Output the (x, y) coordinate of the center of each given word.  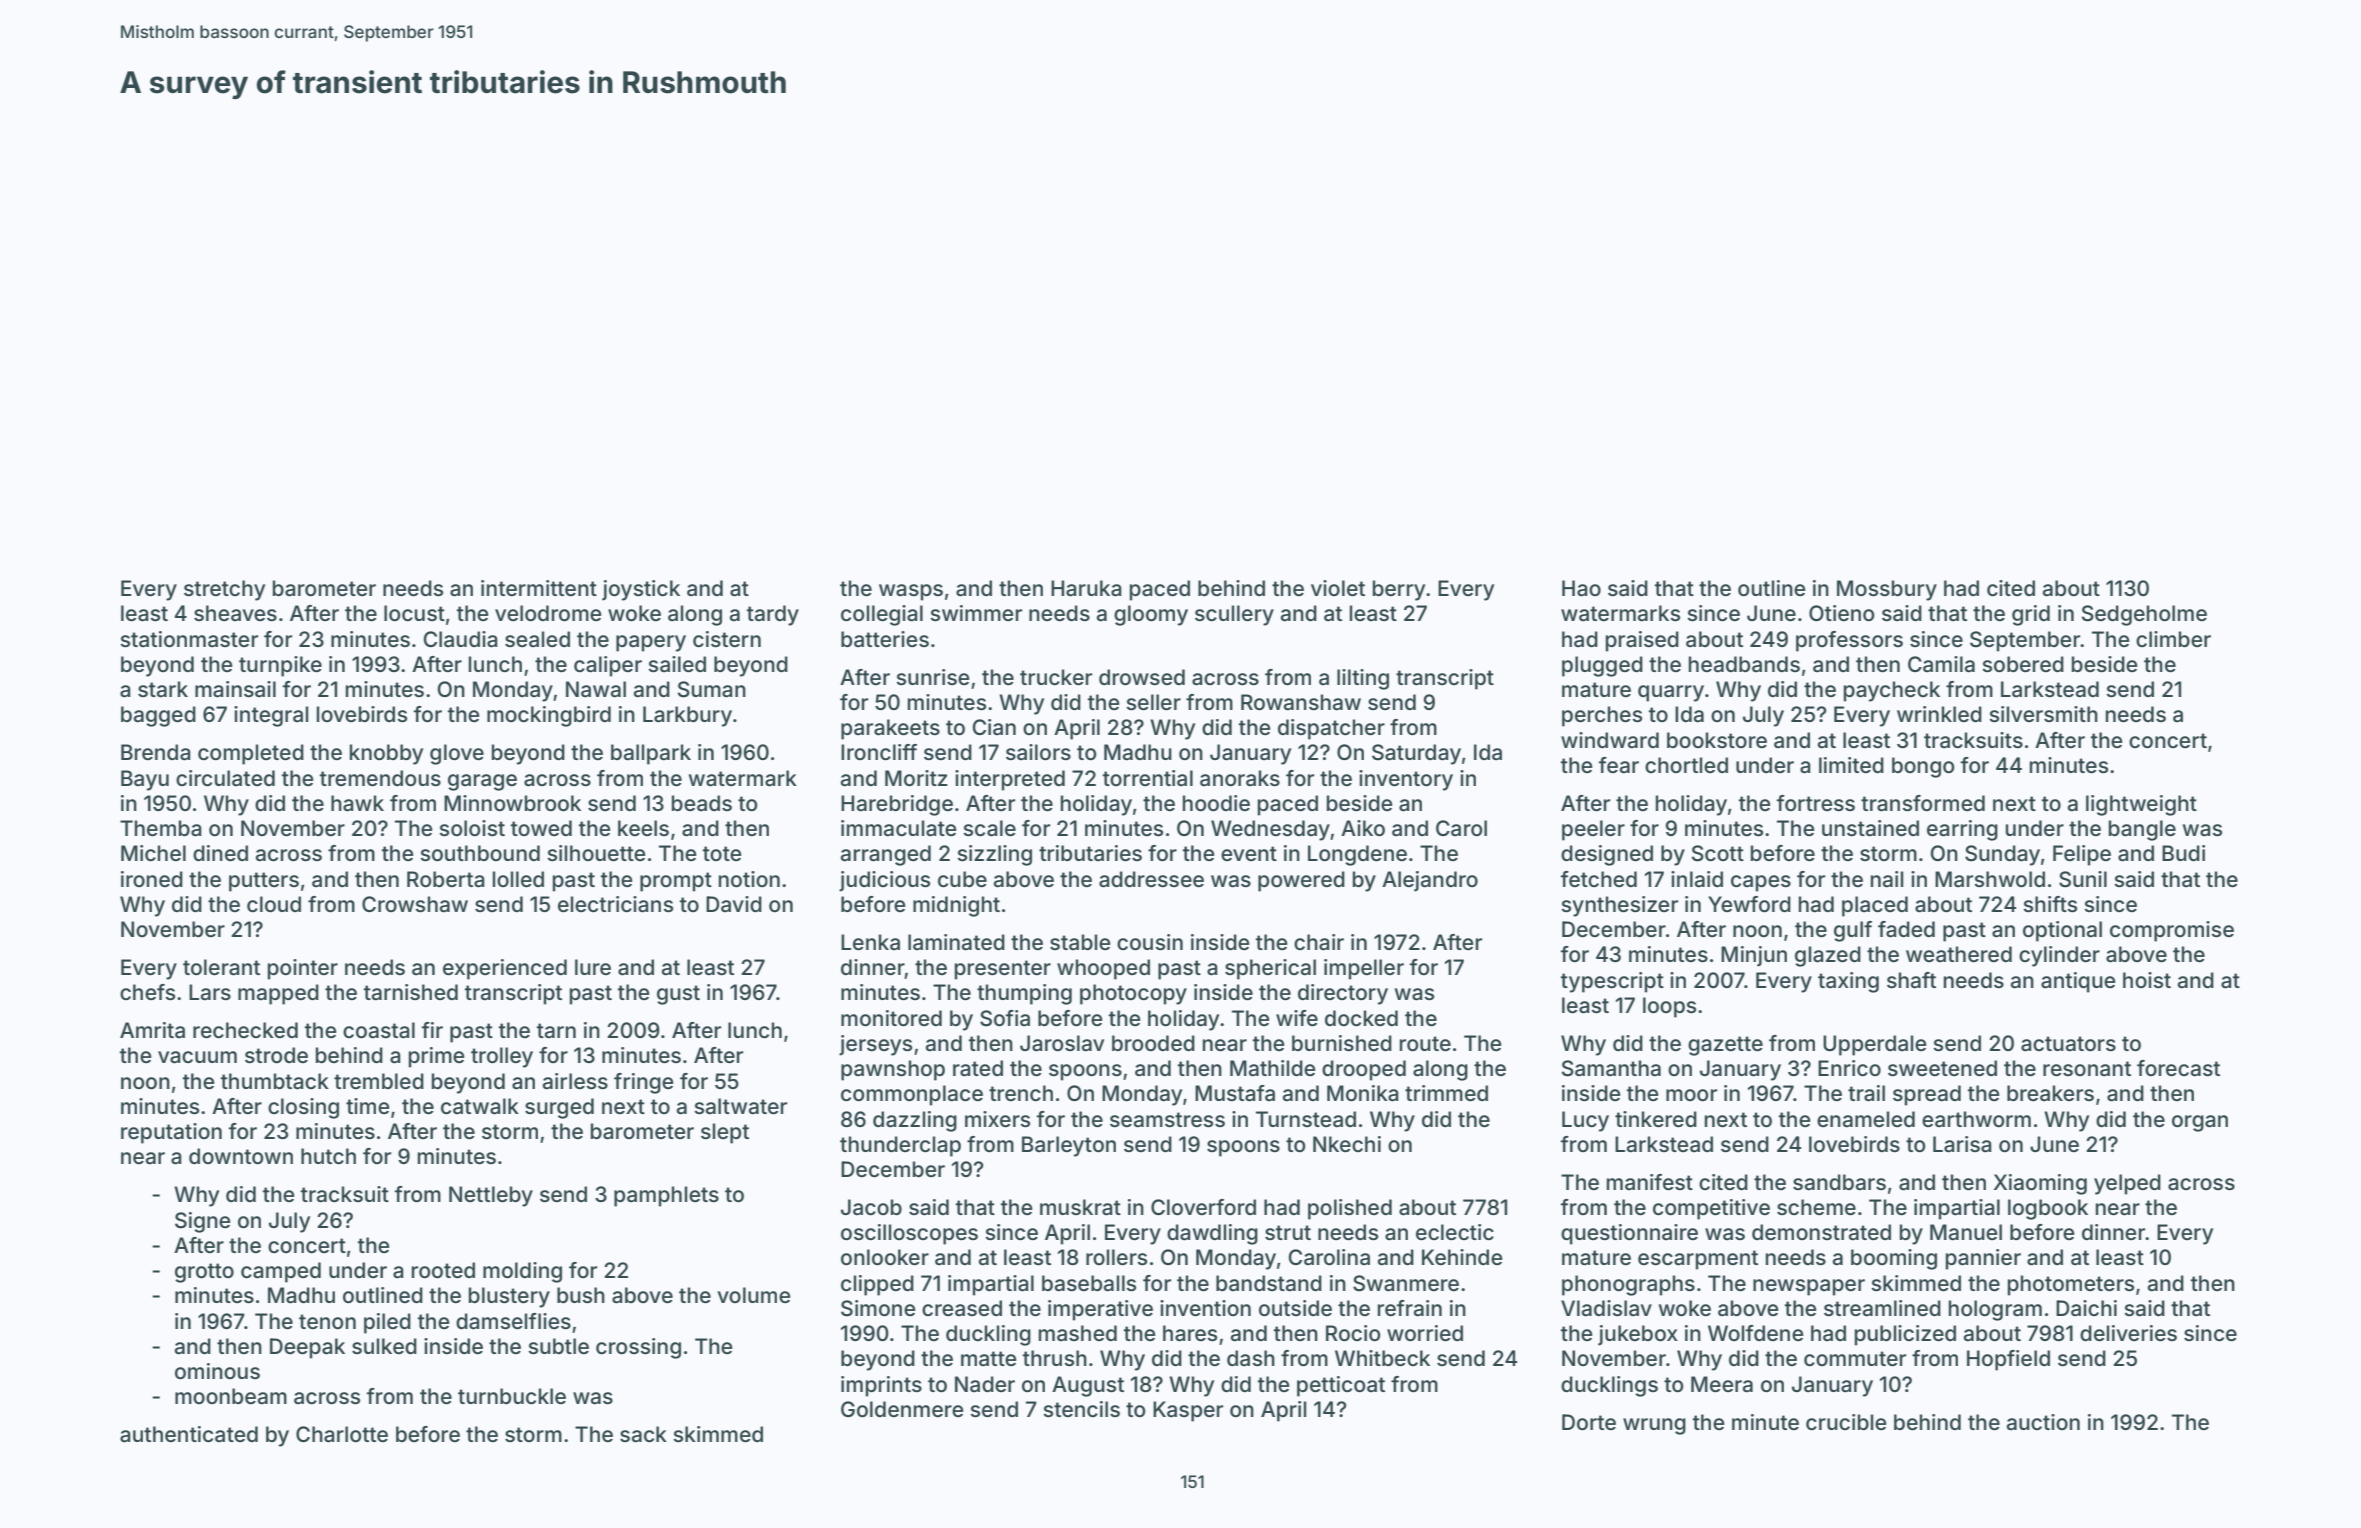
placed (1875, 906)
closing (303, 1108)
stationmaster (189, 639)
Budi (2183, 853)
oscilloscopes (909, 1234)
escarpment (1698, 1260)
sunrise (932, 677)
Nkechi (1347, 1144)
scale (989, 828)
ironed (152, 879)
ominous (217, 1371)
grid (2031, 615)
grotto (204, 1273)
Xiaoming (2040, 1184)
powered (1301, 881)
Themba (161, 828)
